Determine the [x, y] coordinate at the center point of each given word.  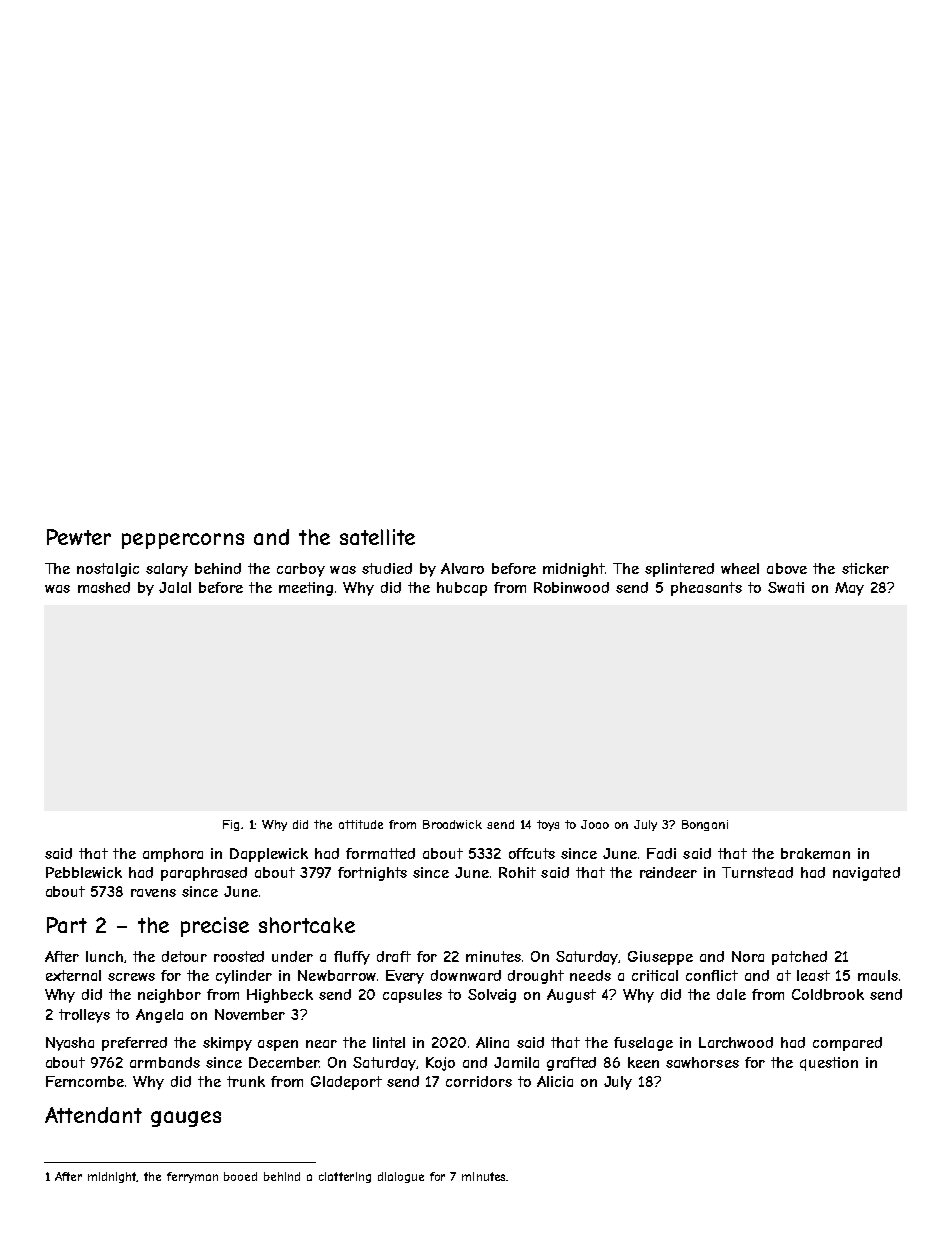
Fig [231, 825]
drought [536, 977]
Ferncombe [85, 1081]
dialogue [401, 1177]
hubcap [462, 589]
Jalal [175, 587]
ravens [153, 893]
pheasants [706, 589]
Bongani [705, 825]
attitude [361, 824]
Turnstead [757, 872]
